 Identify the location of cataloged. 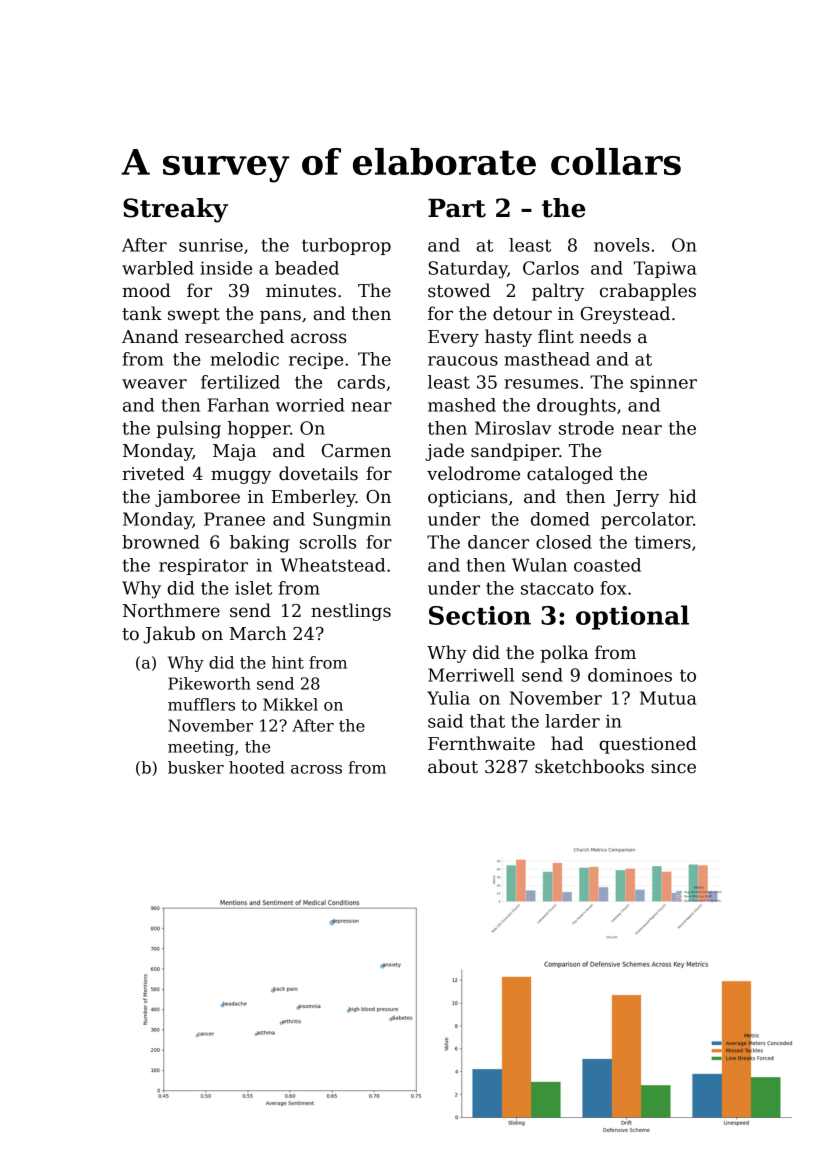
(570, 475).
